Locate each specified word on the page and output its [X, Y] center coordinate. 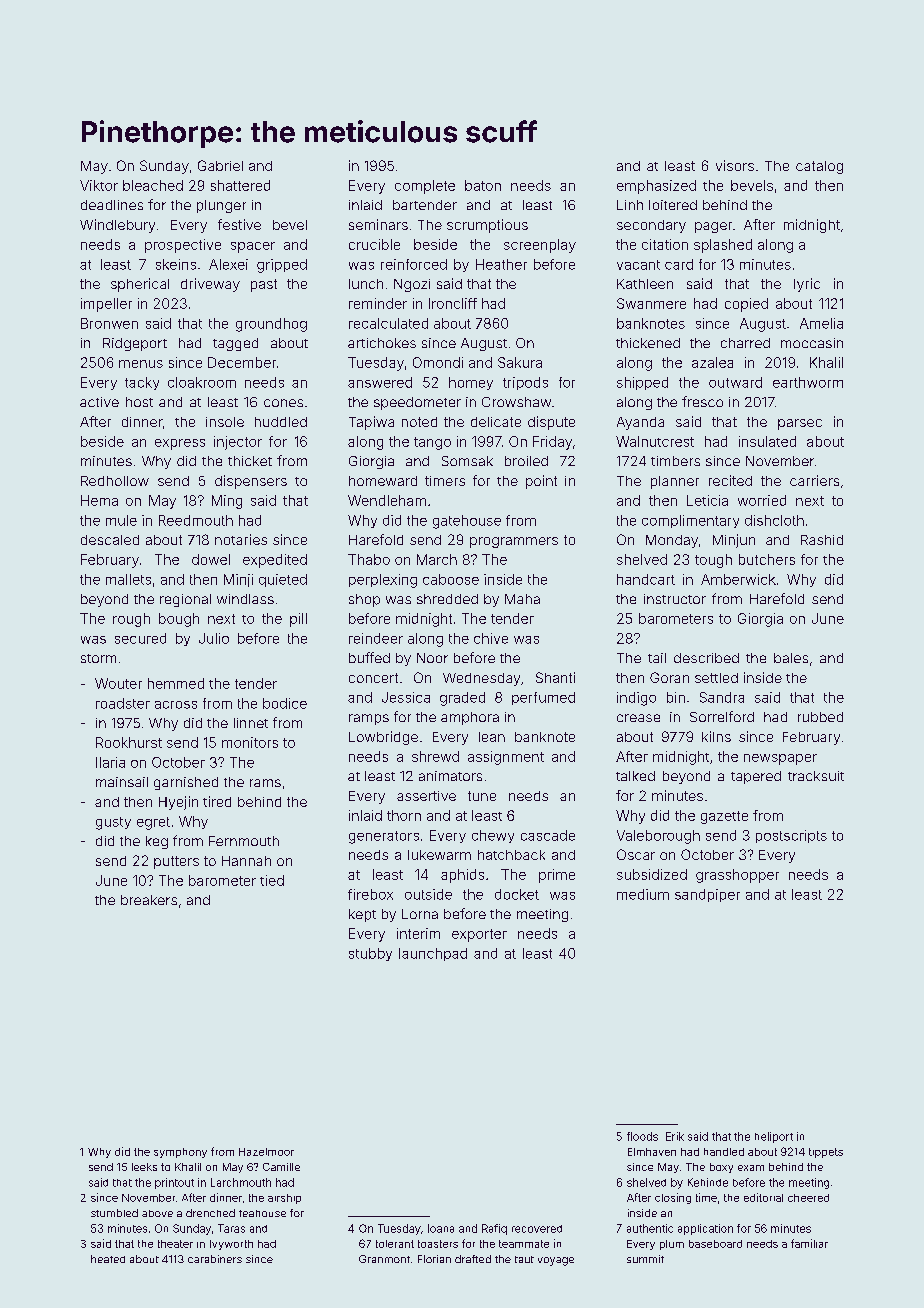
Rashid [822, 540]
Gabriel [220, 165]
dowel [211, 559]
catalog [819, 167]
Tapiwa [371, 423]
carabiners [215, 1259]
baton [483, 185]
